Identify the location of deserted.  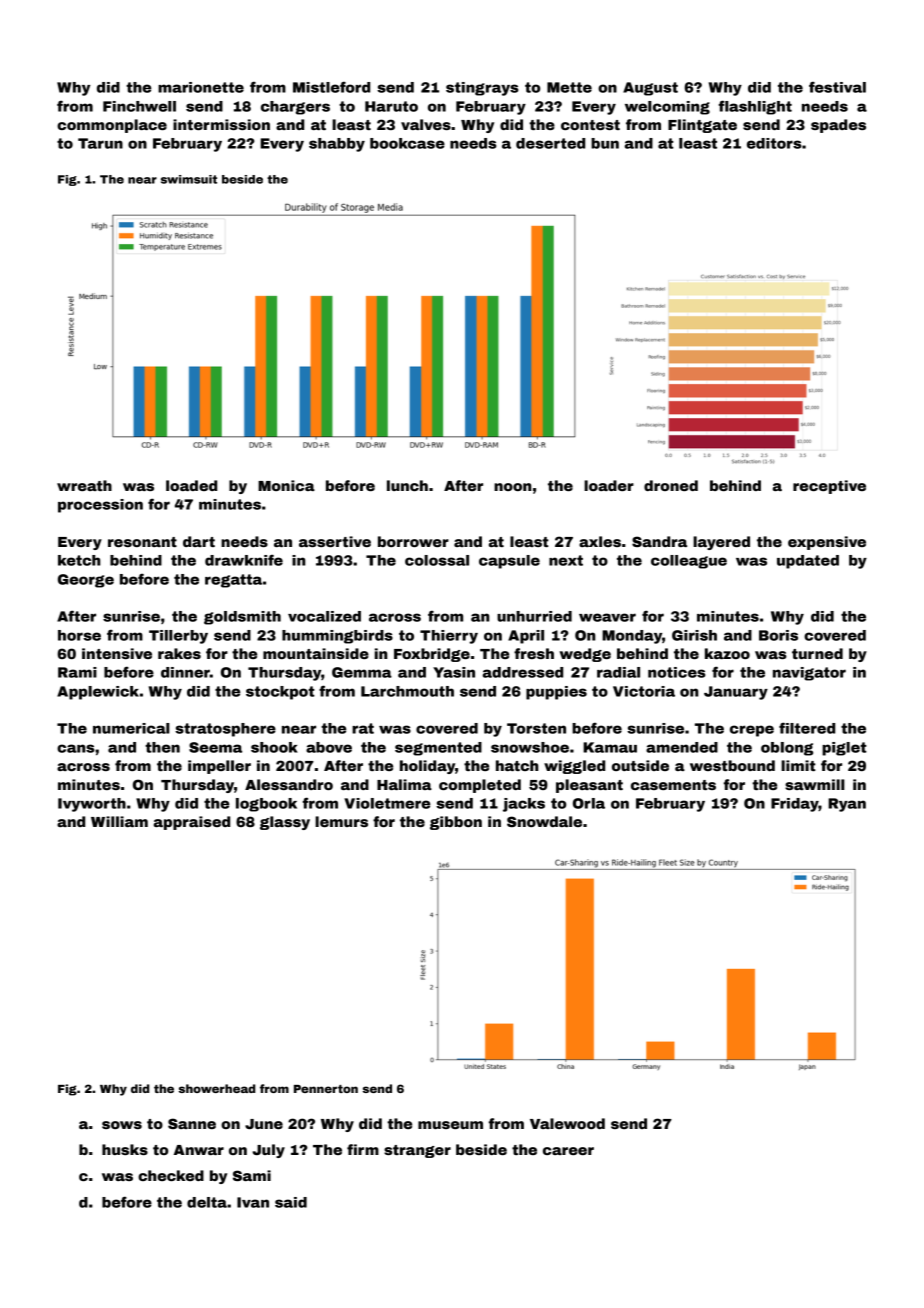
(550, 143).
